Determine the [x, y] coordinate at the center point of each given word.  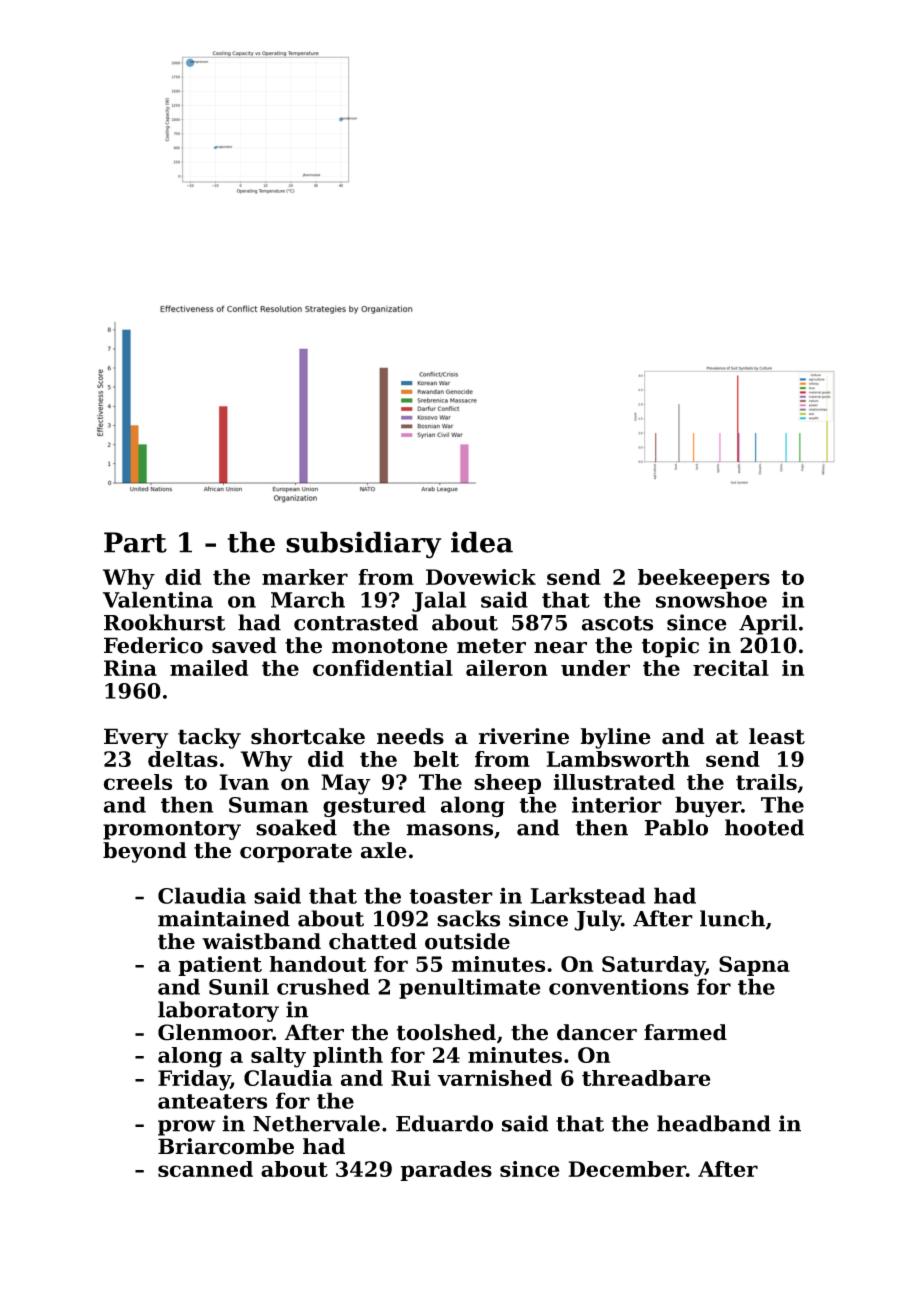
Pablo [676, 827]
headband [714, 1123]
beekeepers [704, 579]
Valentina [158, 599]
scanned [205, 1169]
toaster [451, 896]
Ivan [244, 782]
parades [446, 1171]
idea [482, 542]
